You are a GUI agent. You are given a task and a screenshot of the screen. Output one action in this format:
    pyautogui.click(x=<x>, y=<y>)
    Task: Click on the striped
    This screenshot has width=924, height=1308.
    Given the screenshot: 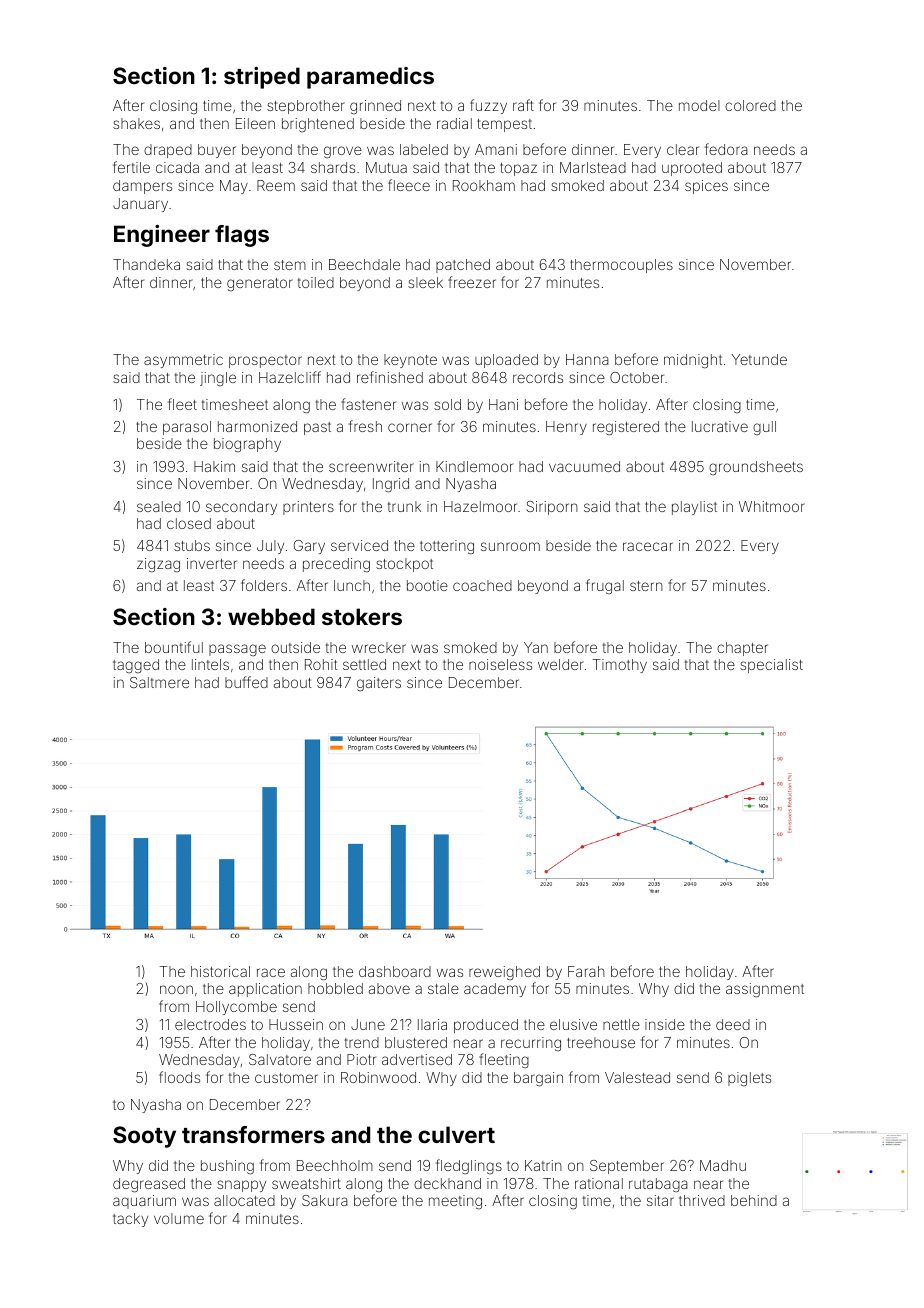 What is the action you would take?
    pyautogui.click(x=262, y=78)
